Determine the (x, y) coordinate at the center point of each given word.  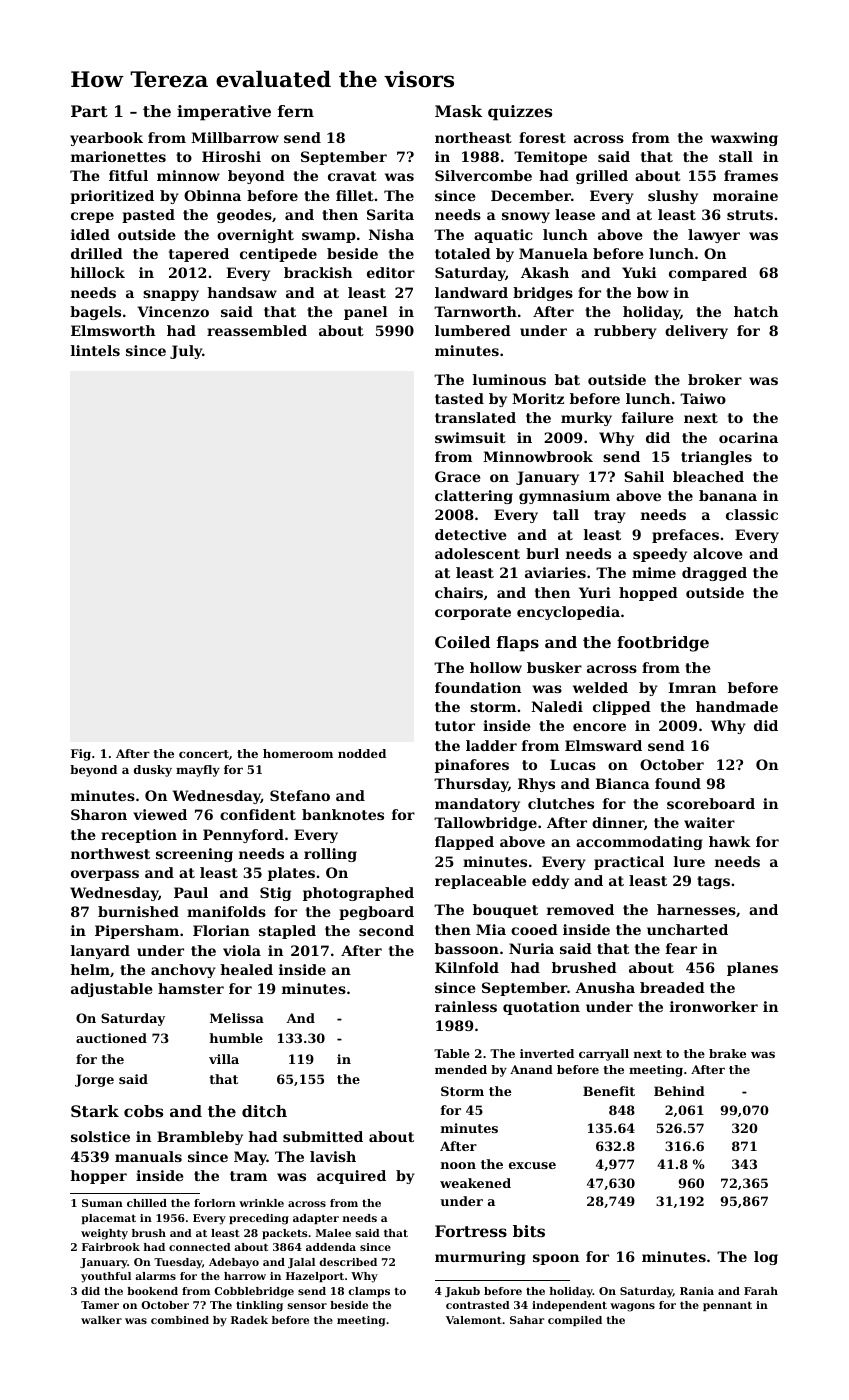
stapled (287, 932)
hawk (730, 841)
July (186, 352)
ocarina (748, 437)
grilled (602, 177)
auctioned (111, 1038)
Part (89, 111)
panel (366, 313)
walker (101, 1320)
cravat (352, 176)
